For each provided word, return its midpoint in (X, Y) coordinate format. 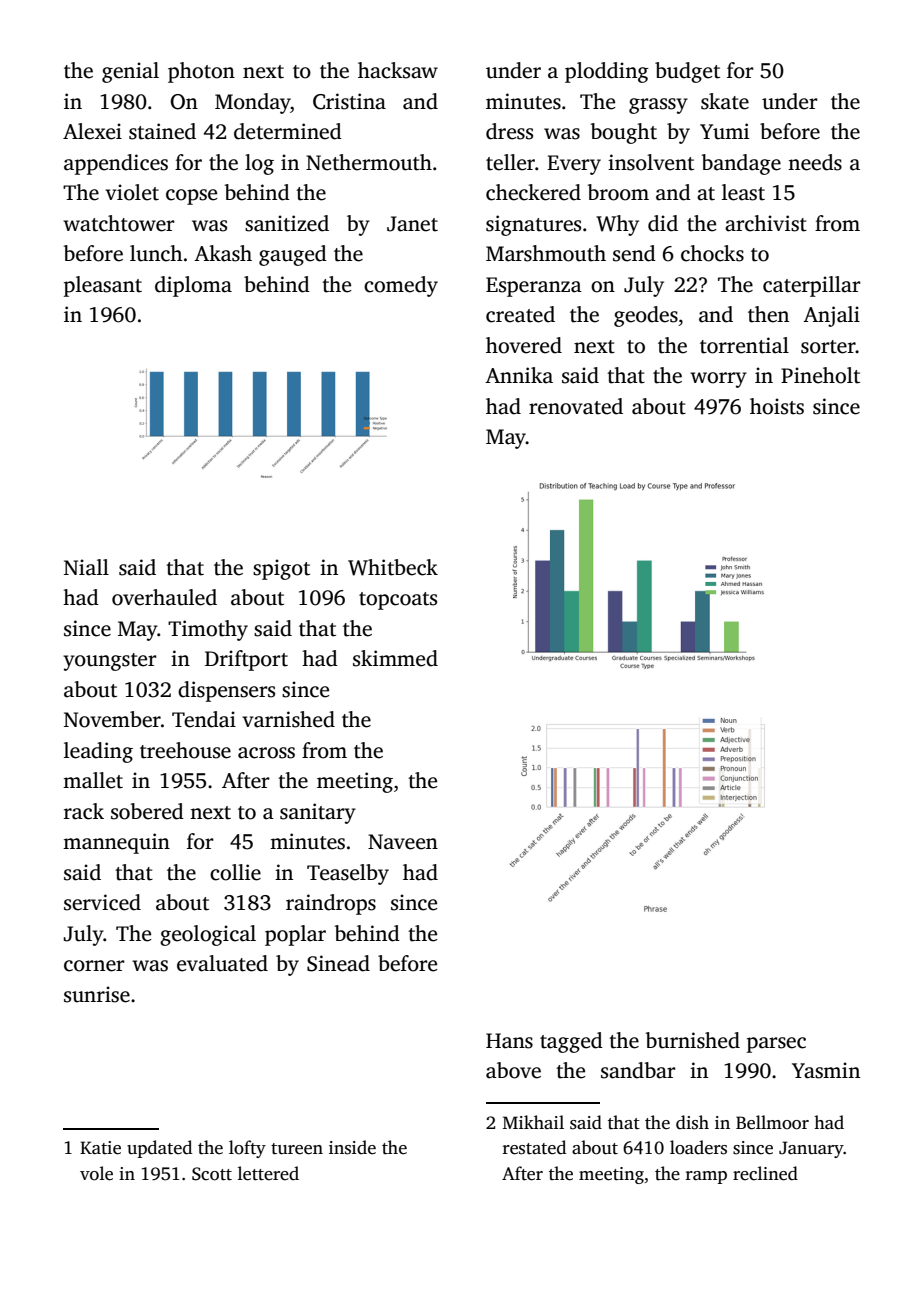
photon (201, 72)
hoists (777, 406)
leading (98, 752)
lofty (247, 1149)
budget (687, 72)
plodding (607, 72)
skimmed (395, 658)
